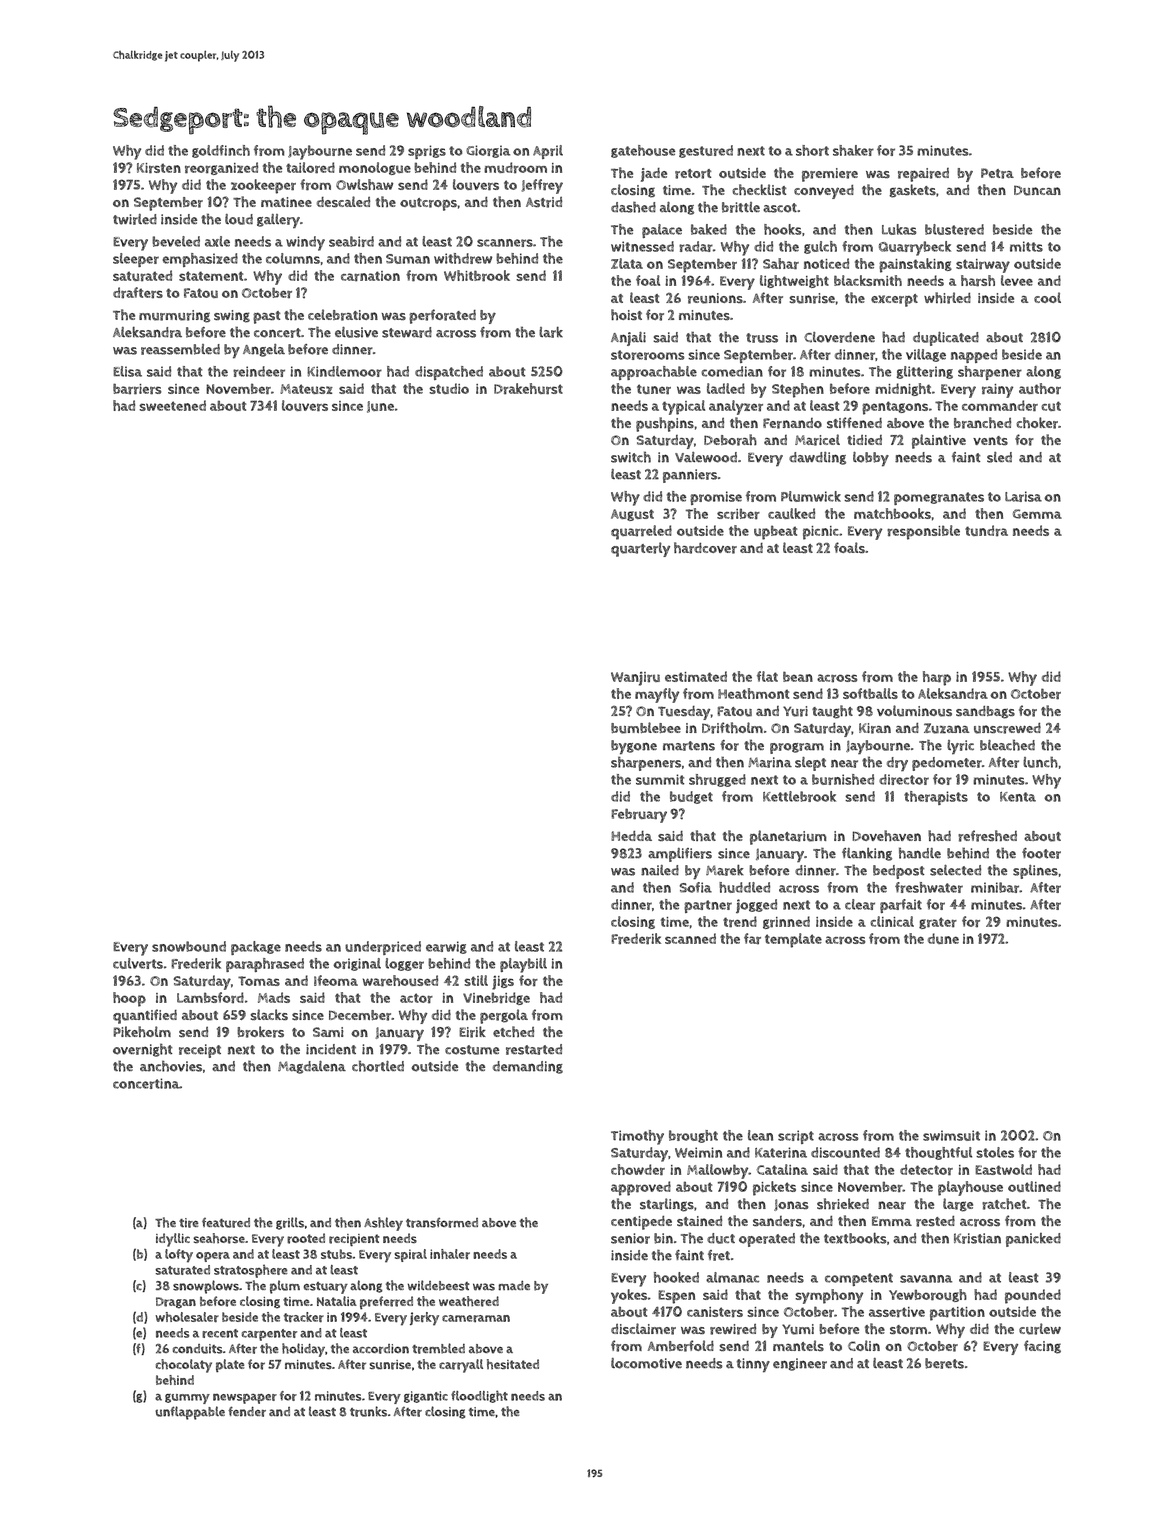  Describe the element at coordinates (256, 948) in the screenshot. I see `package` at that location.
